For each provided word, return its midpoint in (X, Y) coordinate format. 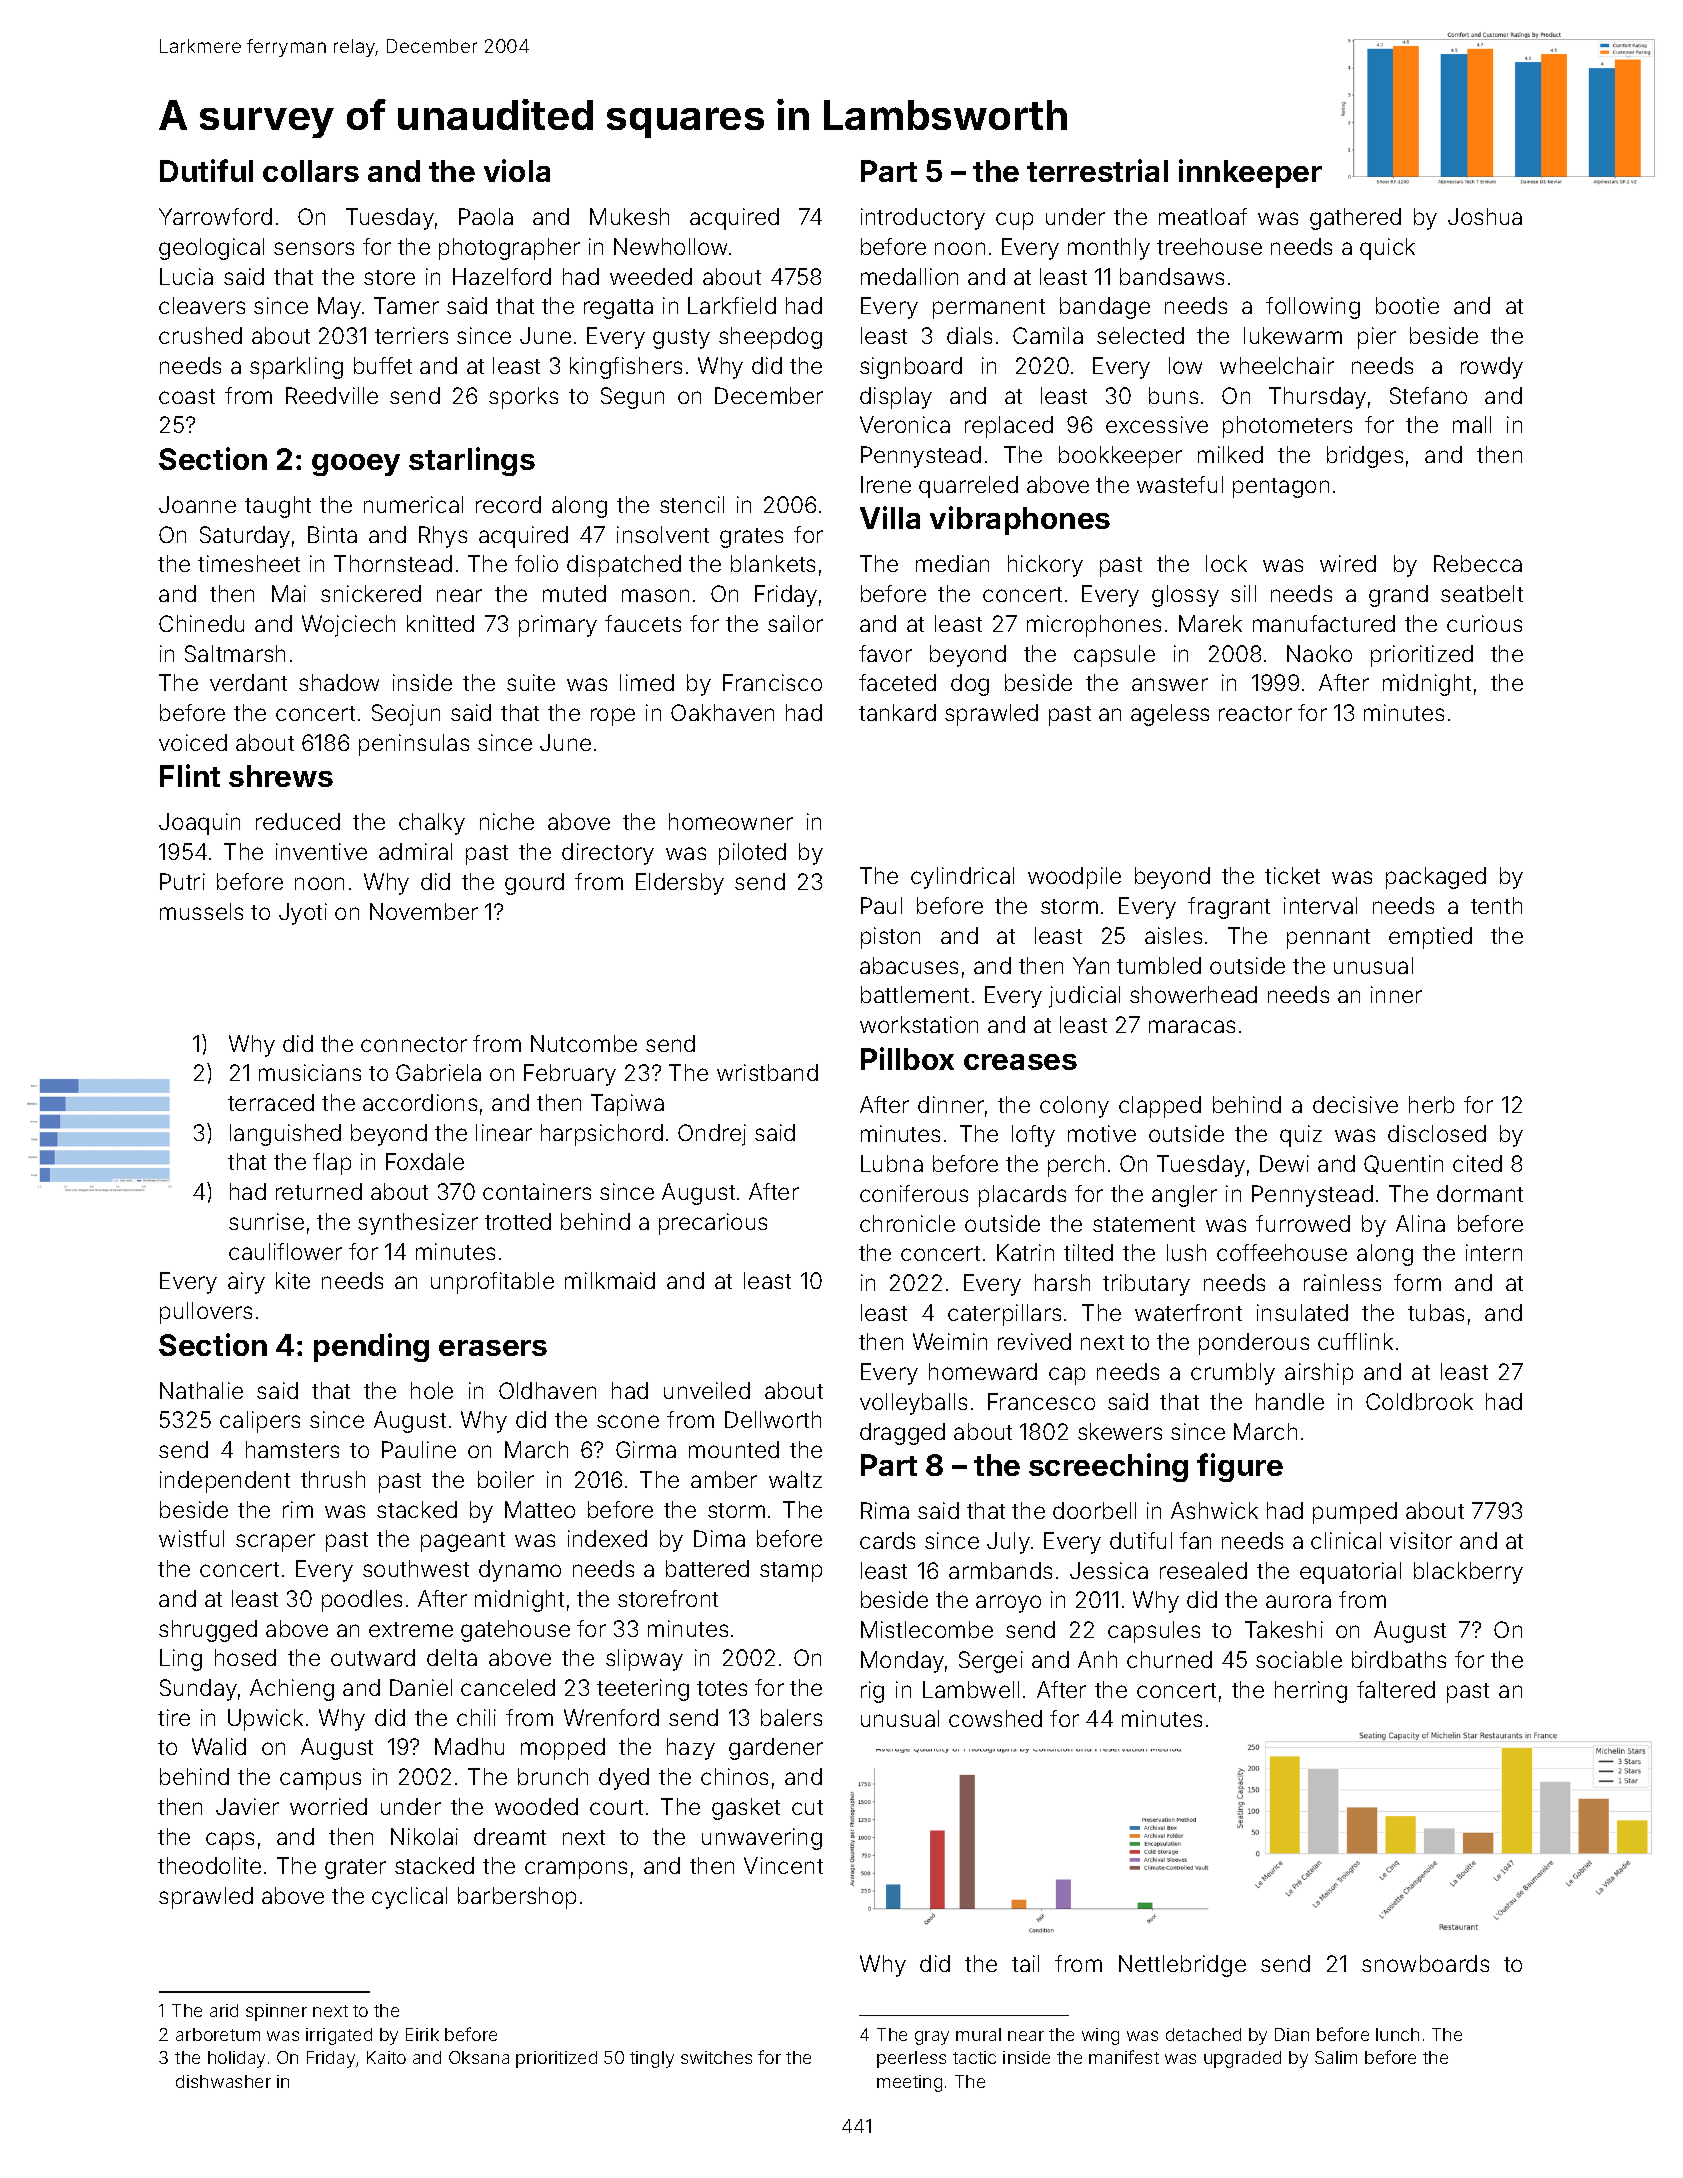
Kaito (386, 2057)
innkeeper (1250, 173)
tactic (974, 2057)
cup (1014, 221)
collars (311, 171)
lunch (1397, 2034)
